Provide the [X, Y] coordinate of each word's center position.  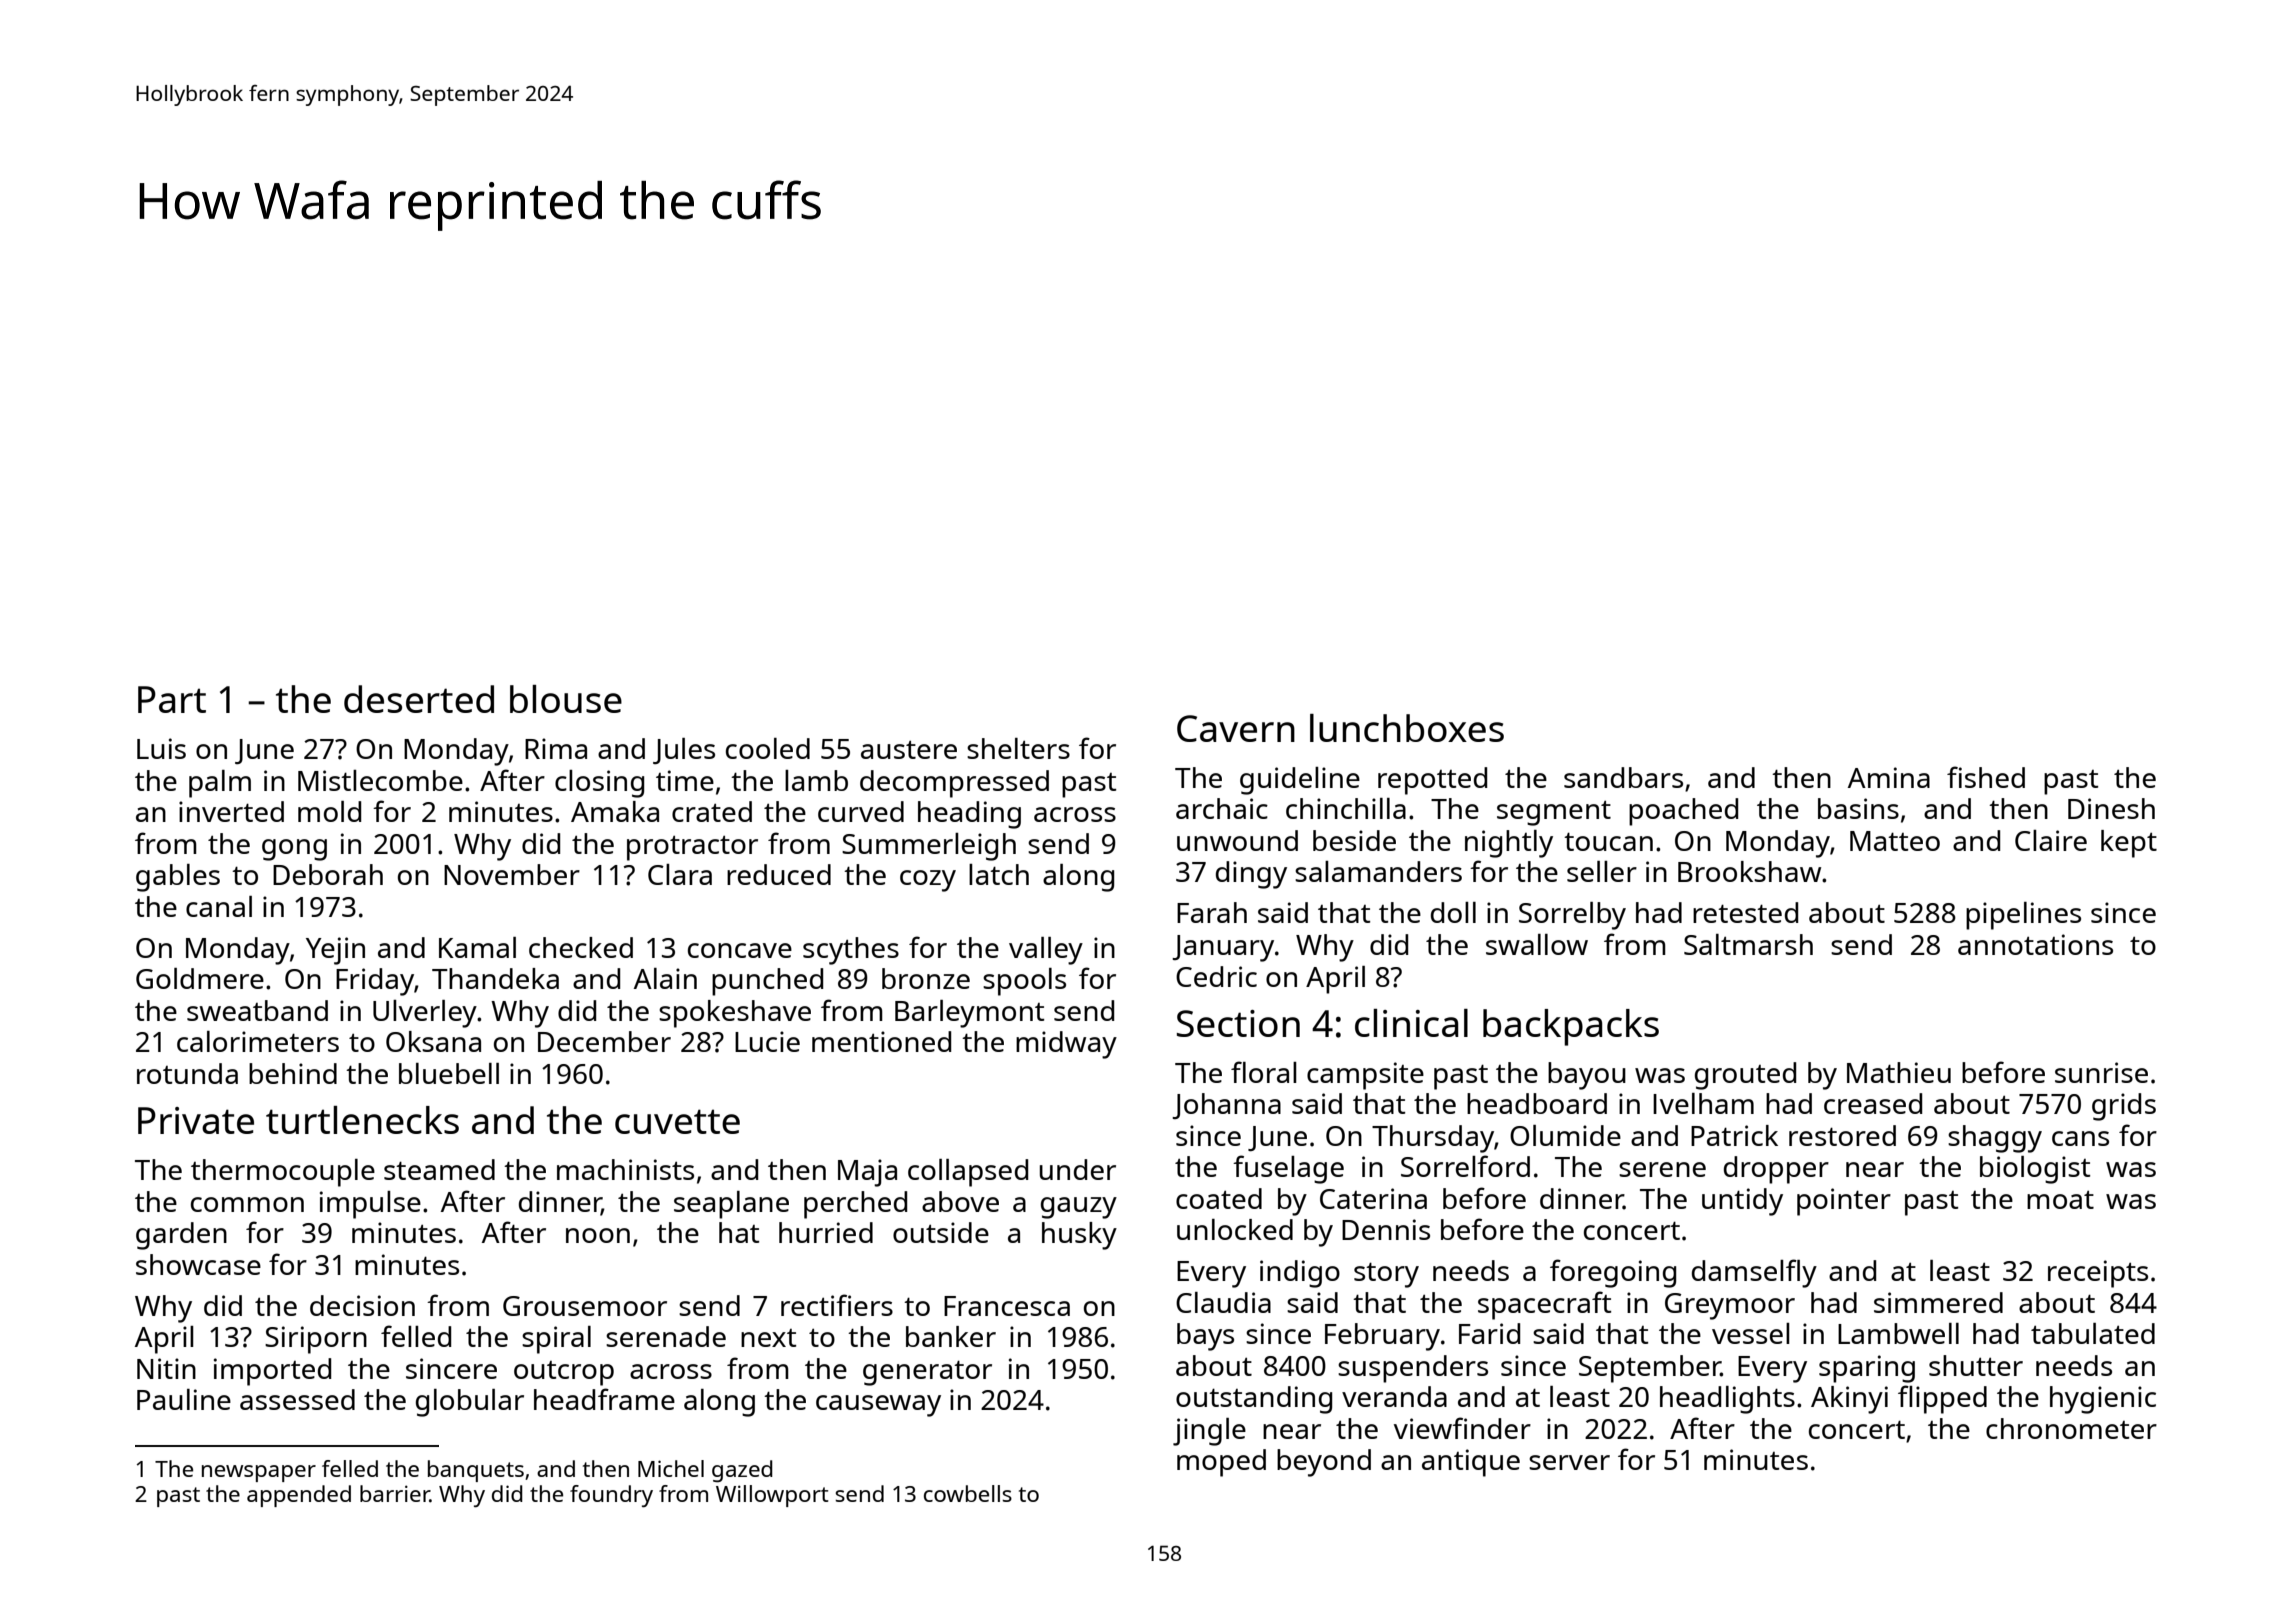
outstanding [1254, 1400]
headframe [604, 1399]
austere [909, 750]
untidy [1742, 1202]
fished [1986, 777]
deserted [419, 699]
